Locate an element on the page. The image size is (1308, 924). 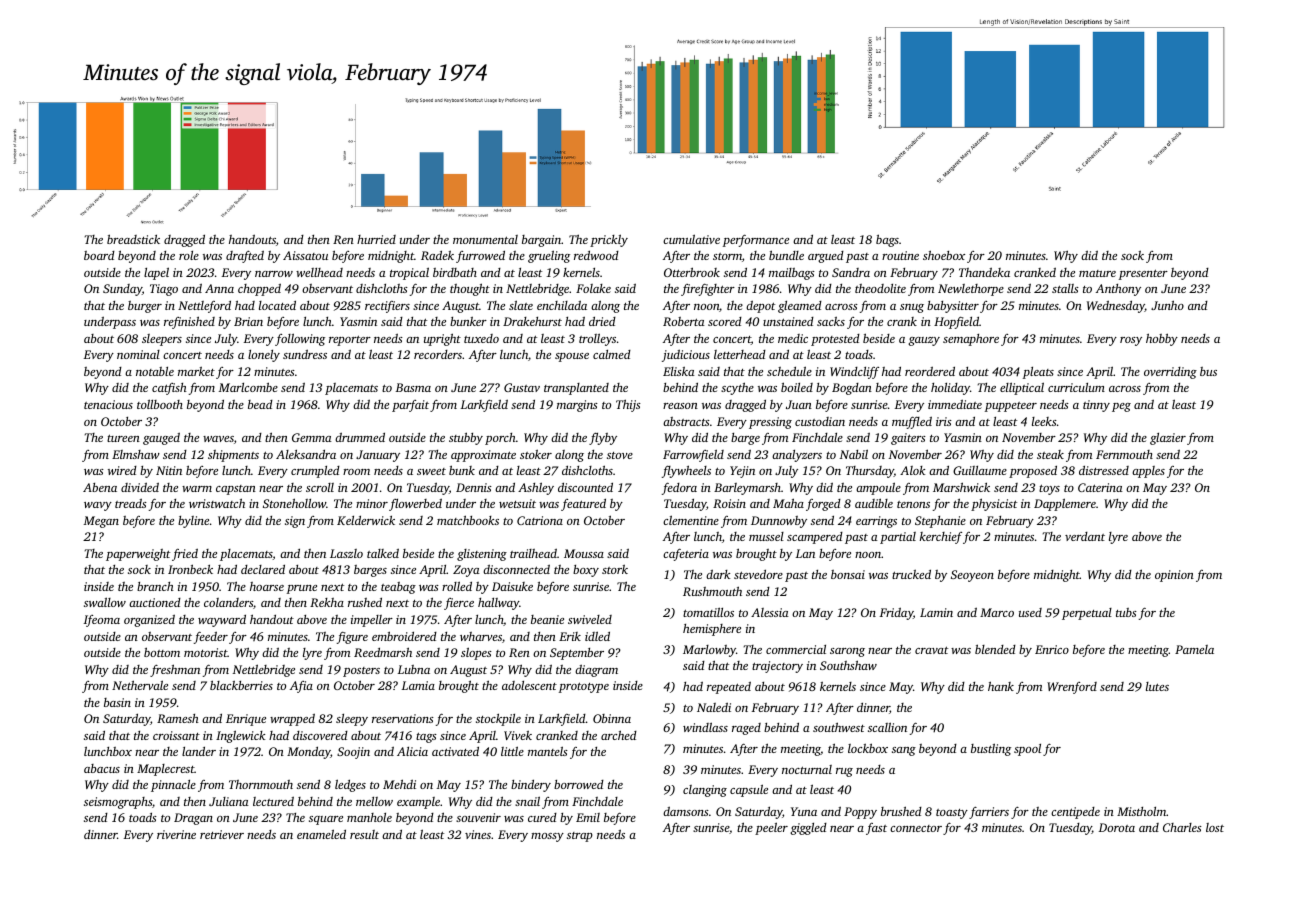
retriever is located at coordinates (222, 834).
